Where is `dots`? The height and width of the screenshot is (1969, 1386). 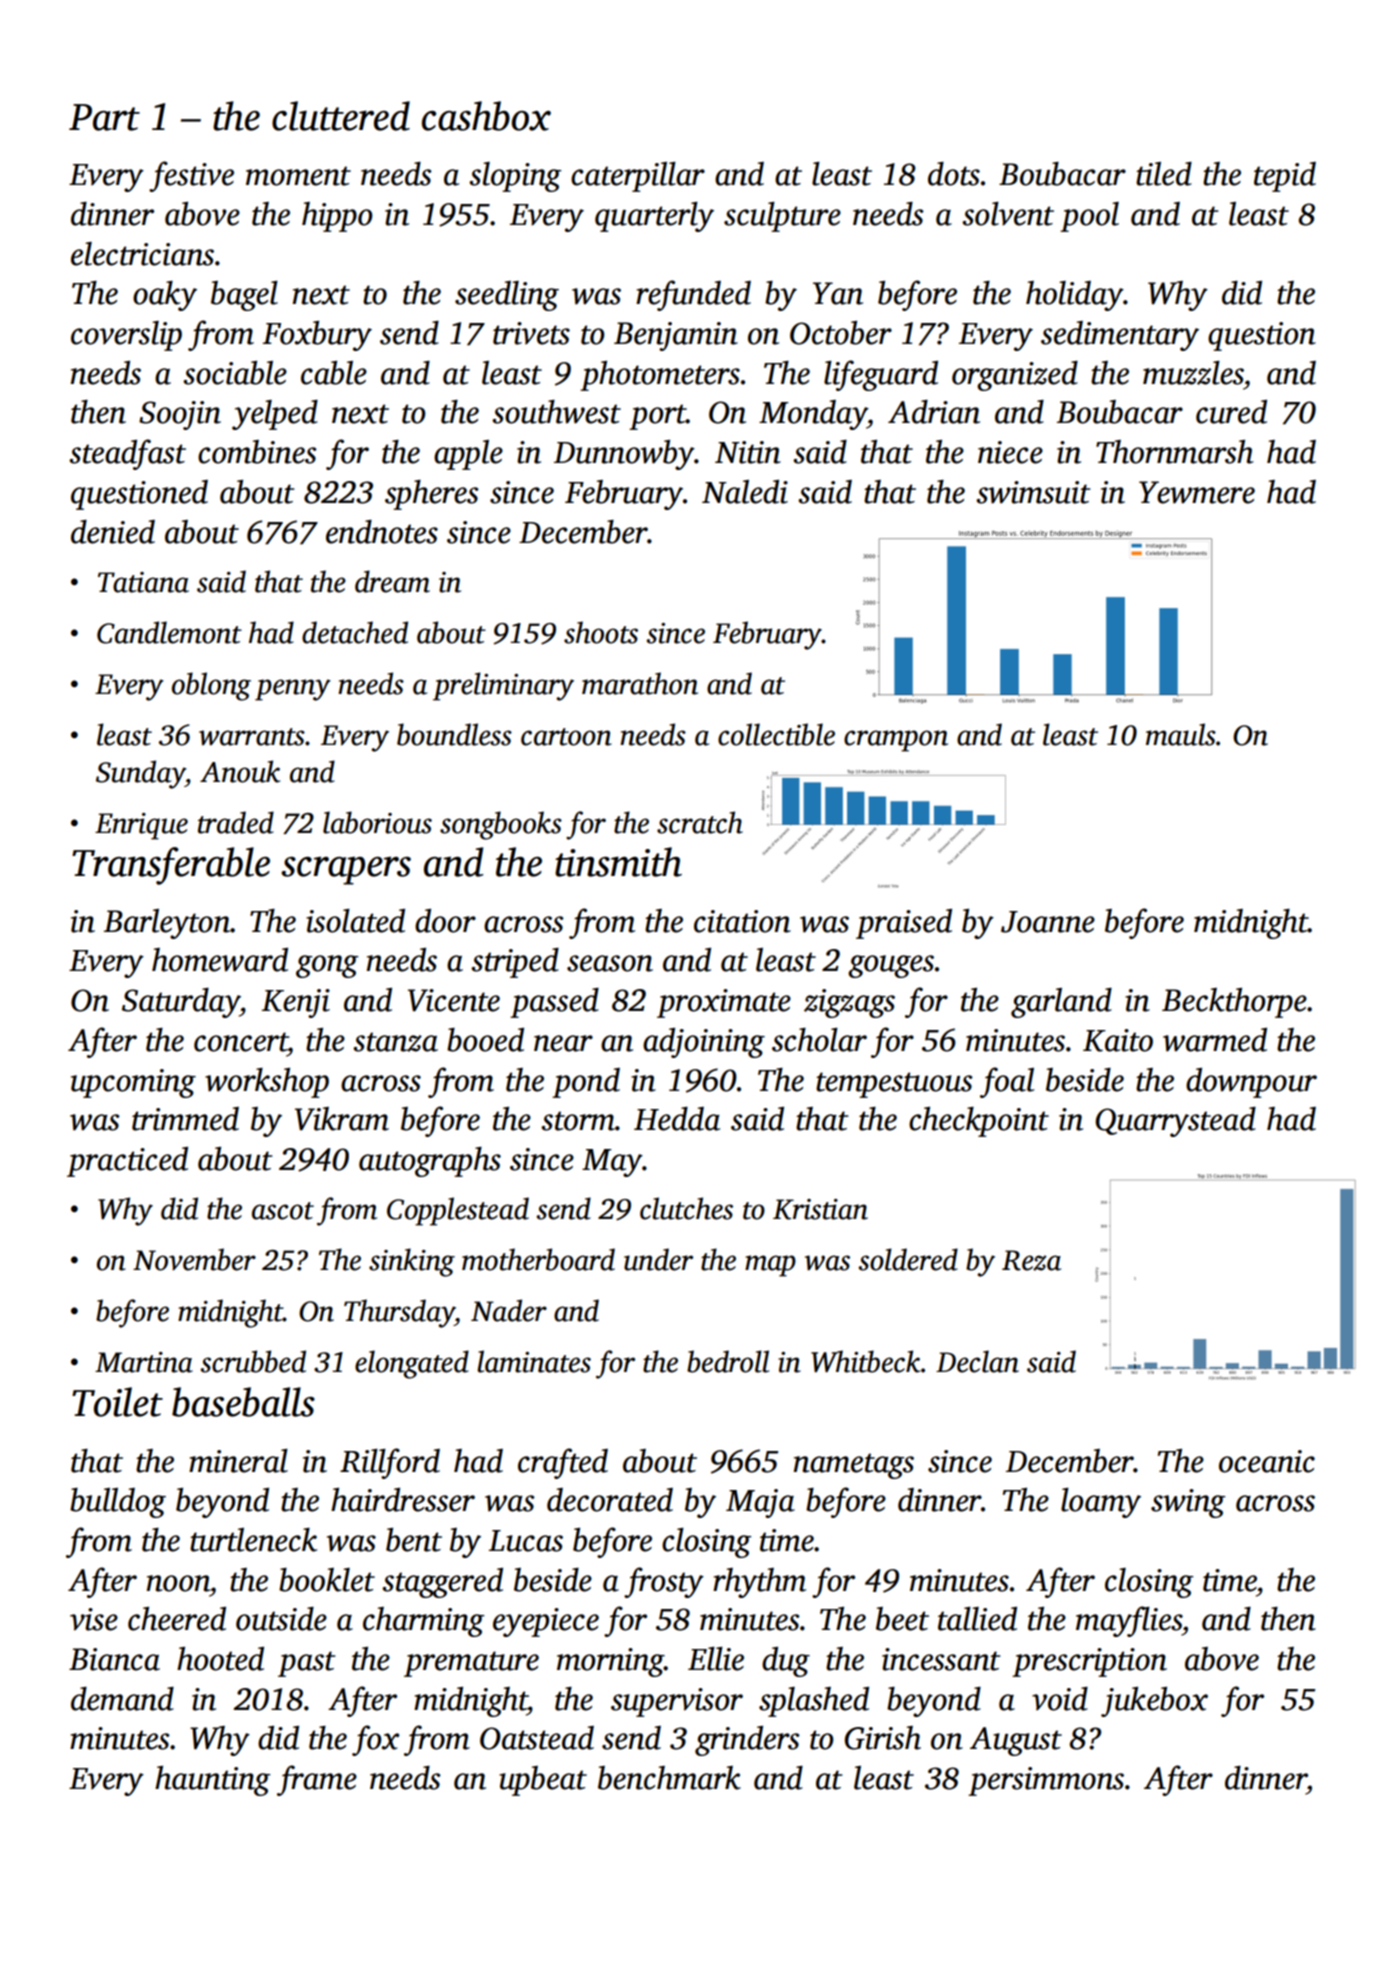 dots is located at coordinates (954, 174).
